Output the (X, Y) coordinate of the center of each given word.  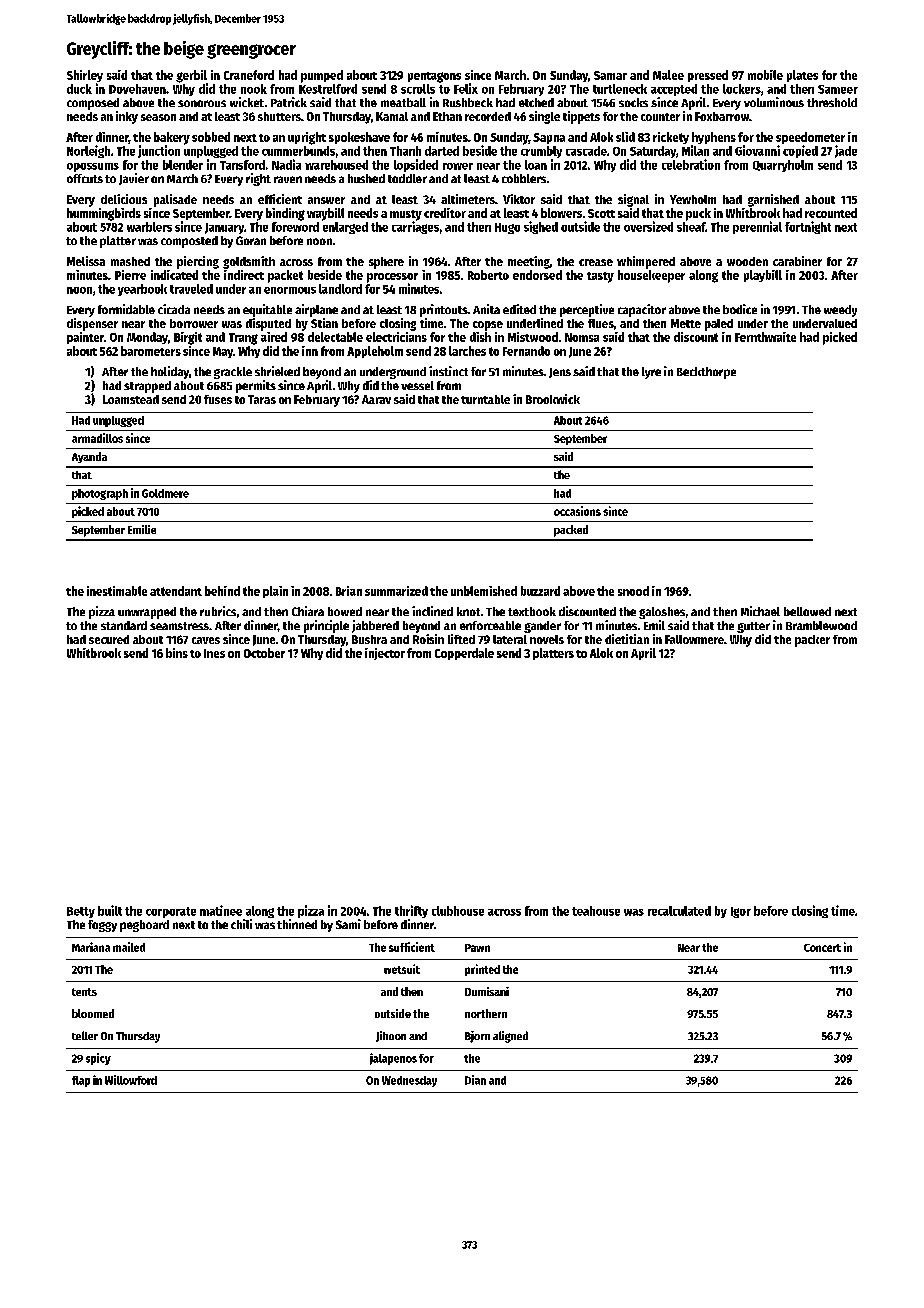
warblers (149, 227)
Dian (475, 1080)
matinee (221, 910)
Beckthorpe (706, 373)
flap (81, 1081)
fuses (218, 399)
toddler (407, 178)
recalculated (679, 911)
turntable (485, 399)
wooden (747, 261)
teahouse (596, 911)
